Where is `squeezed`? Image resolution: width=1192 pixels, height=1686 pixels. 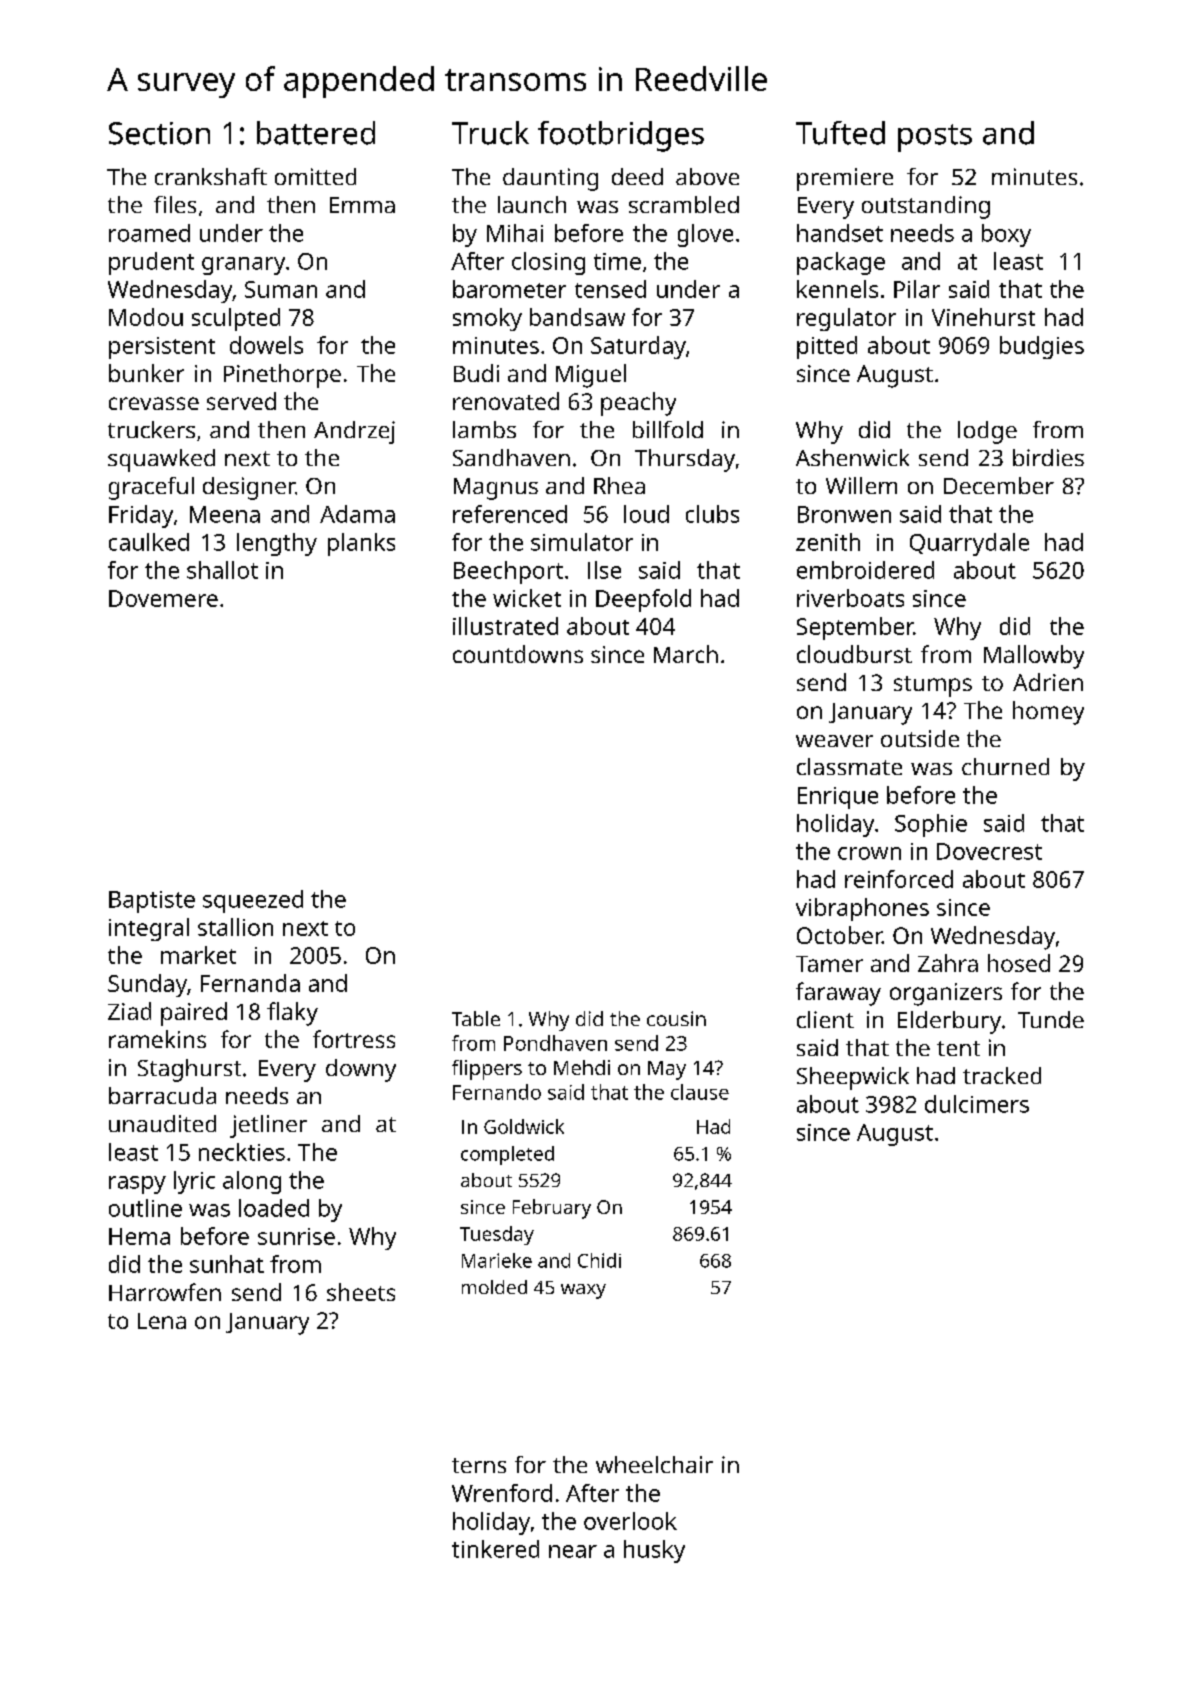
squeezed is located at coordinates (253, 901).
